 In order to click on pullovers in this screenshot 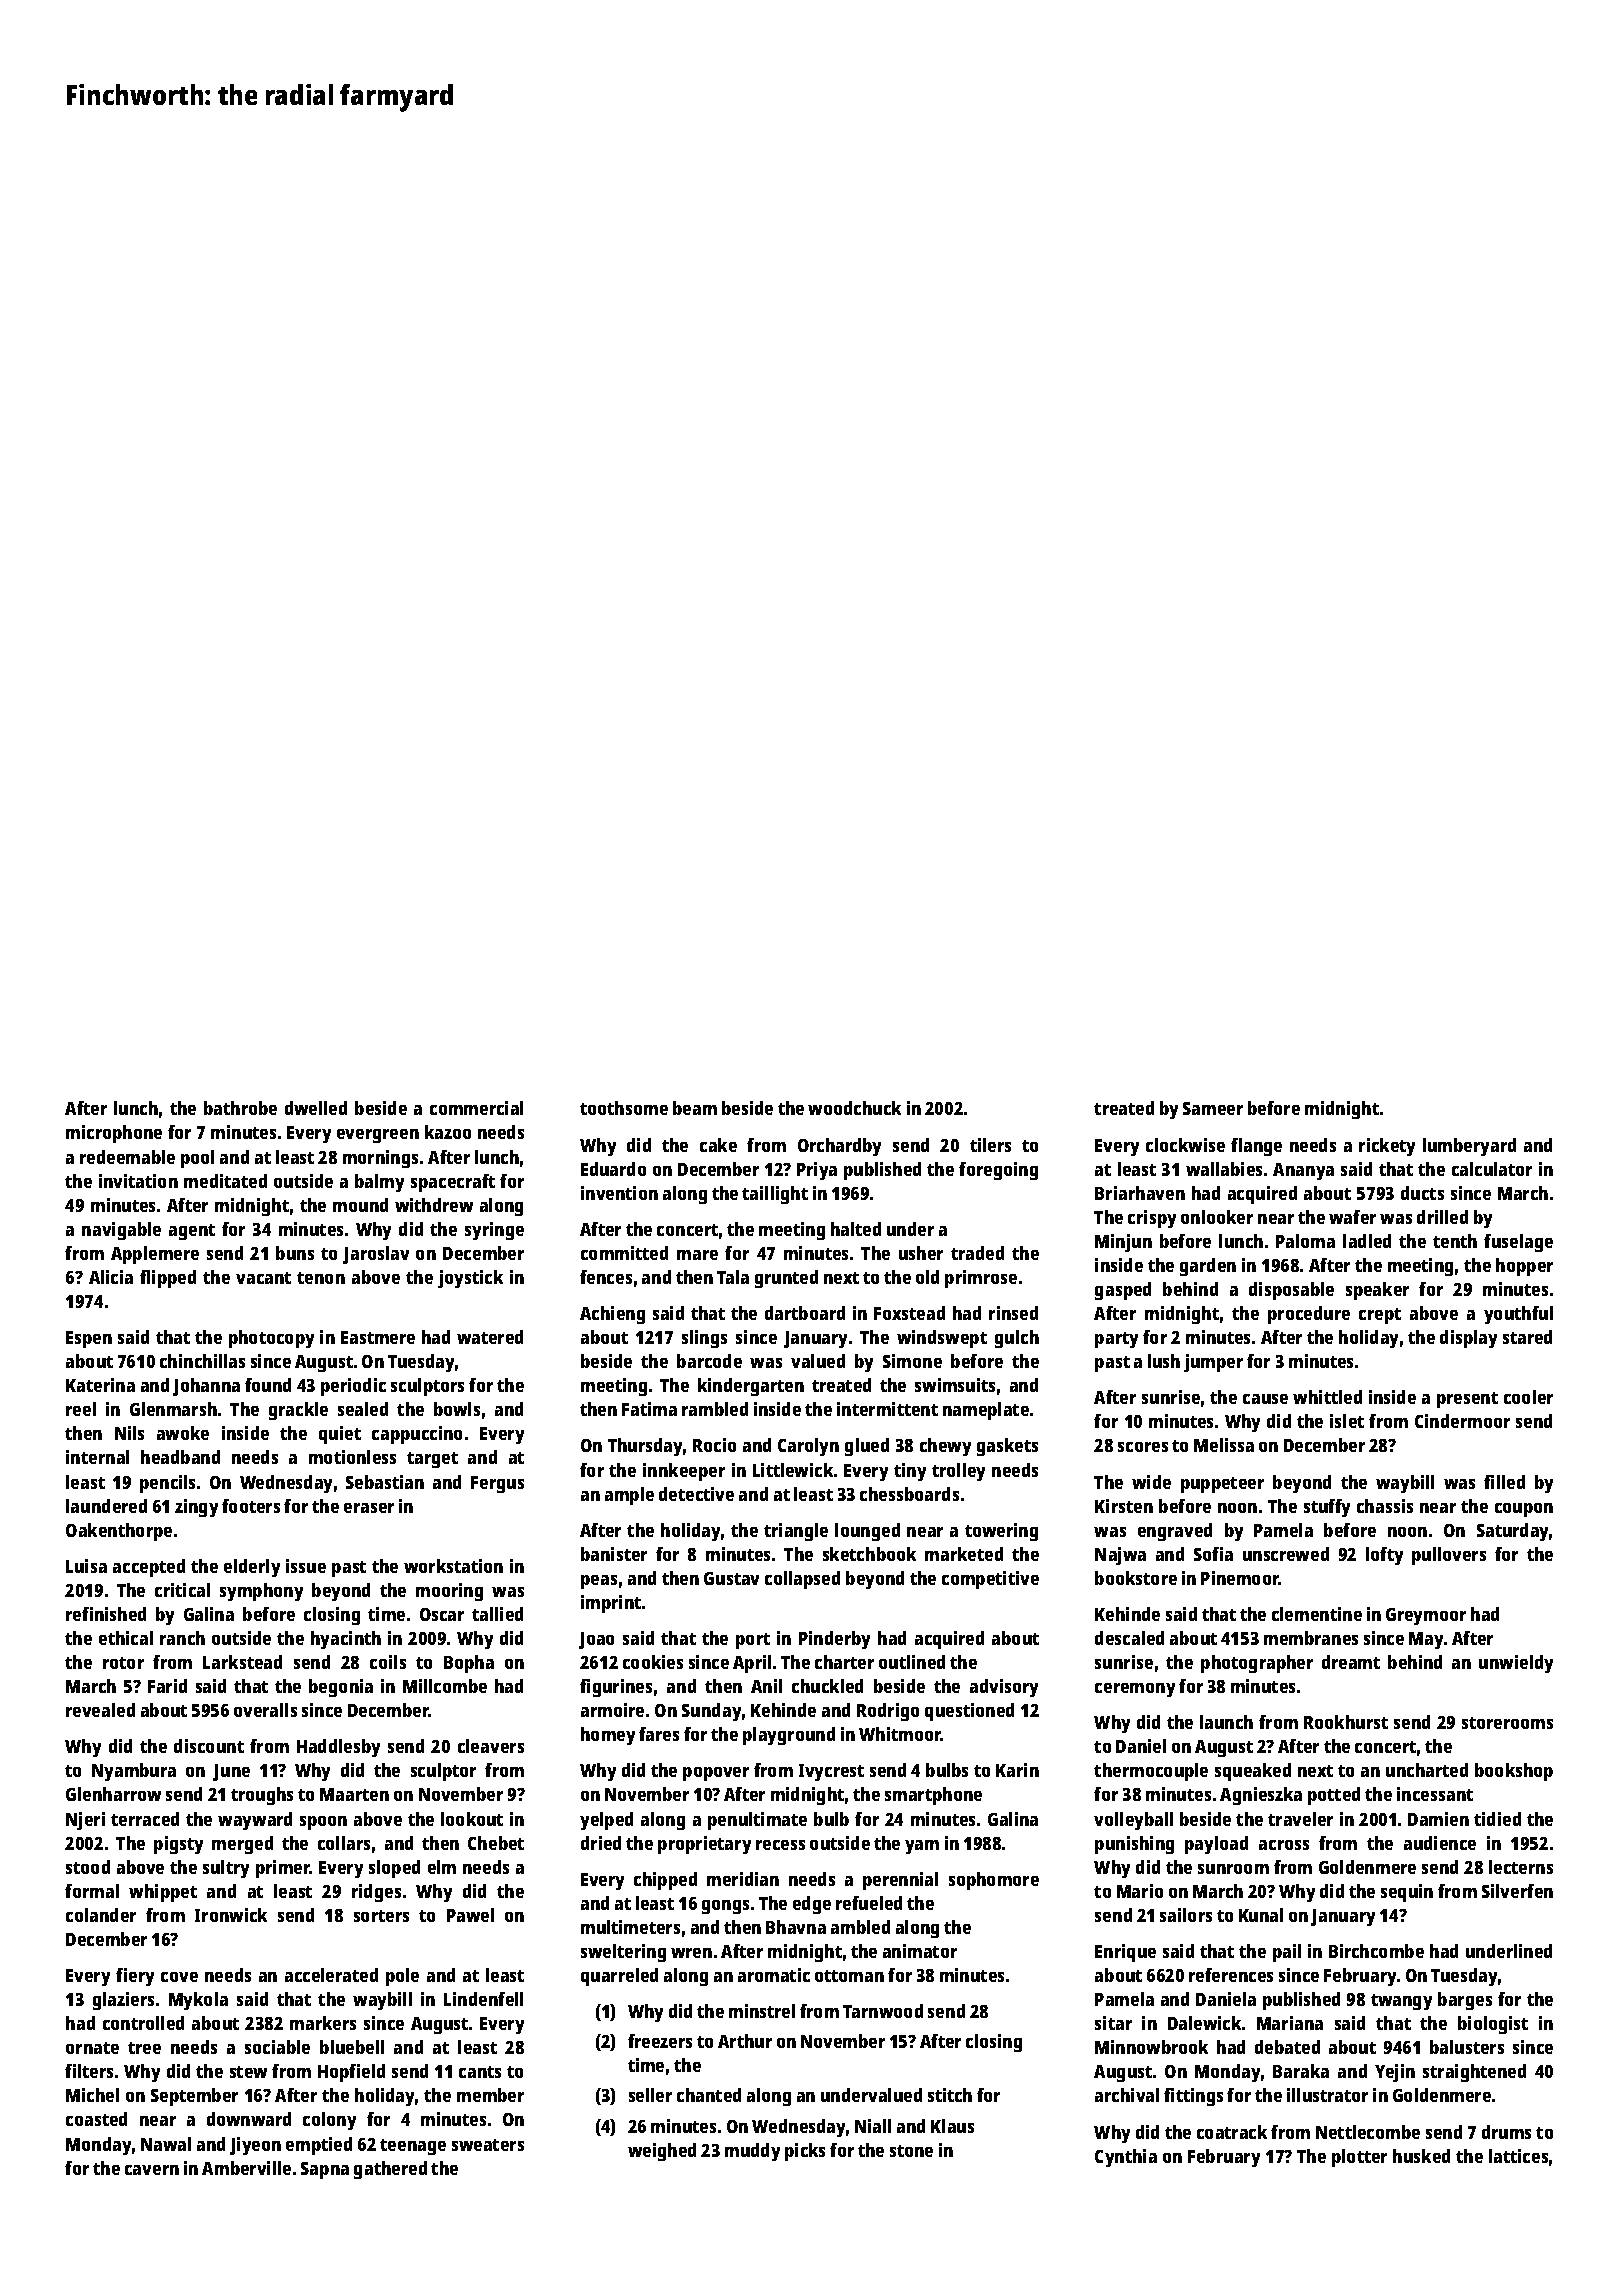, I will do `click(1449, 1556)`.
